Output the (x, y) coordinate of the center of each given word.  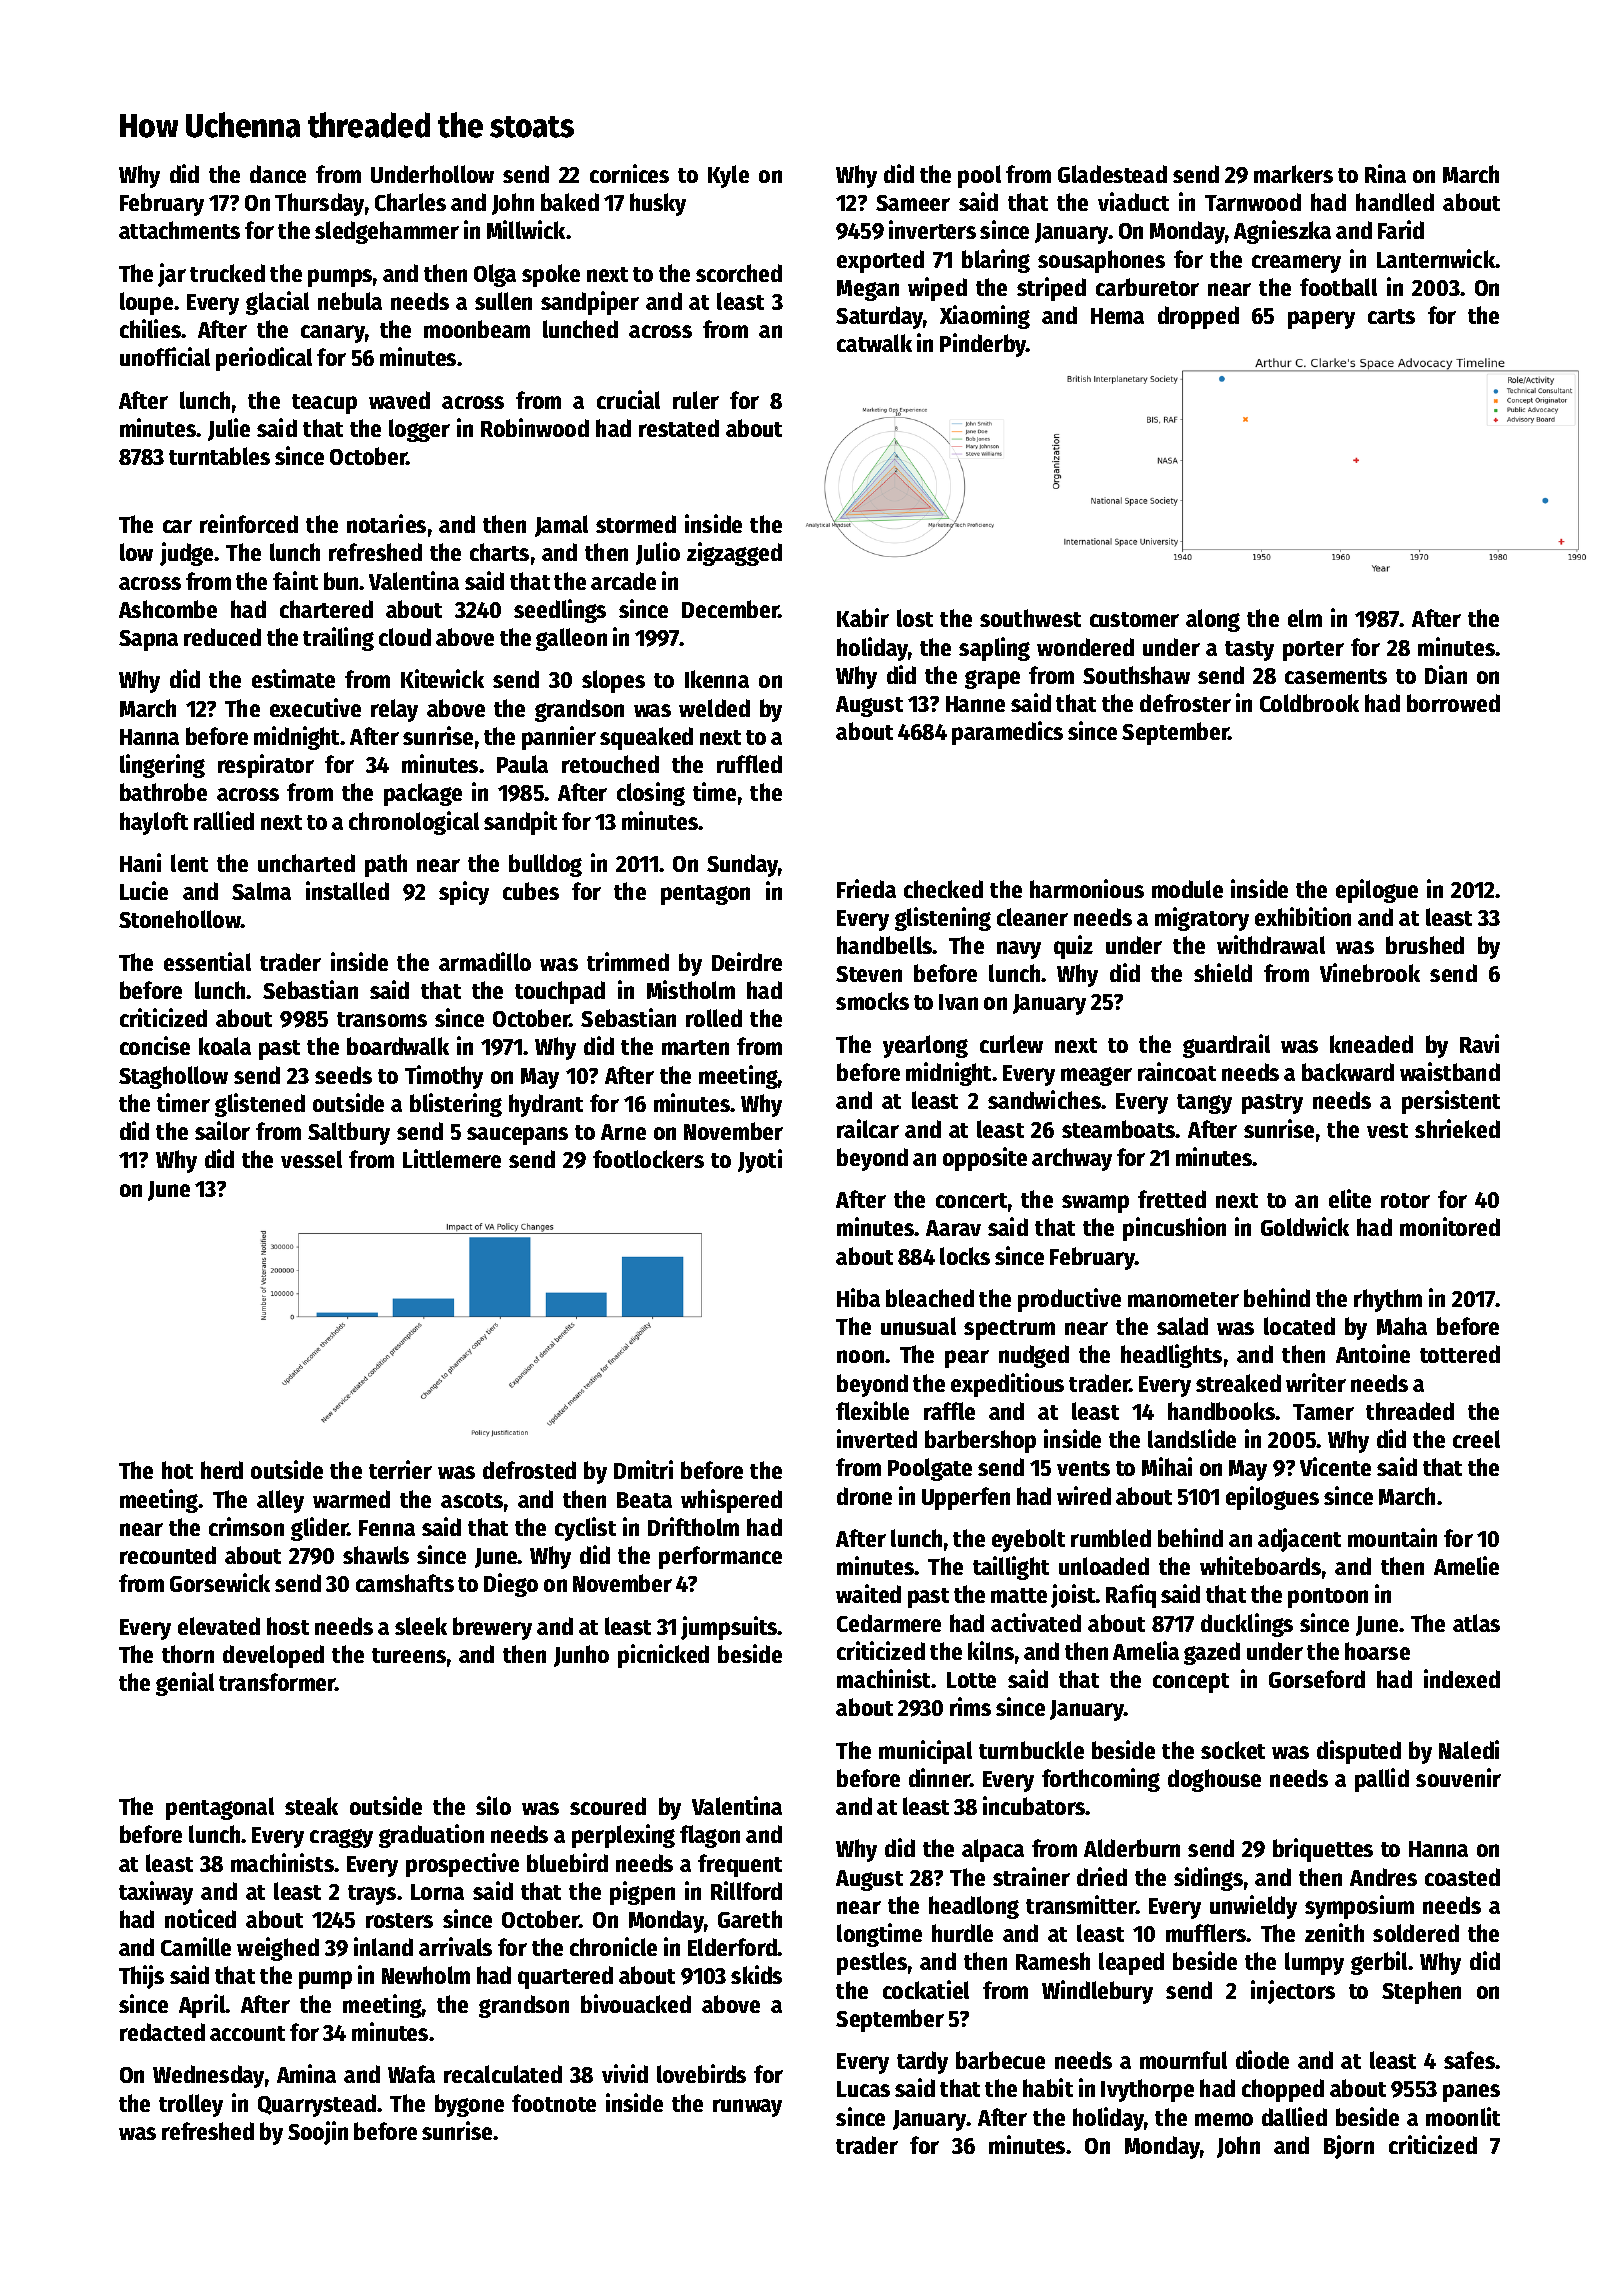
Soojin (318, 2133)
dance (278, 174)
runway (747, 2108)
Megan (868, 290)
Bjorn (1349, 2147)
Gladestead (1112, 174)
